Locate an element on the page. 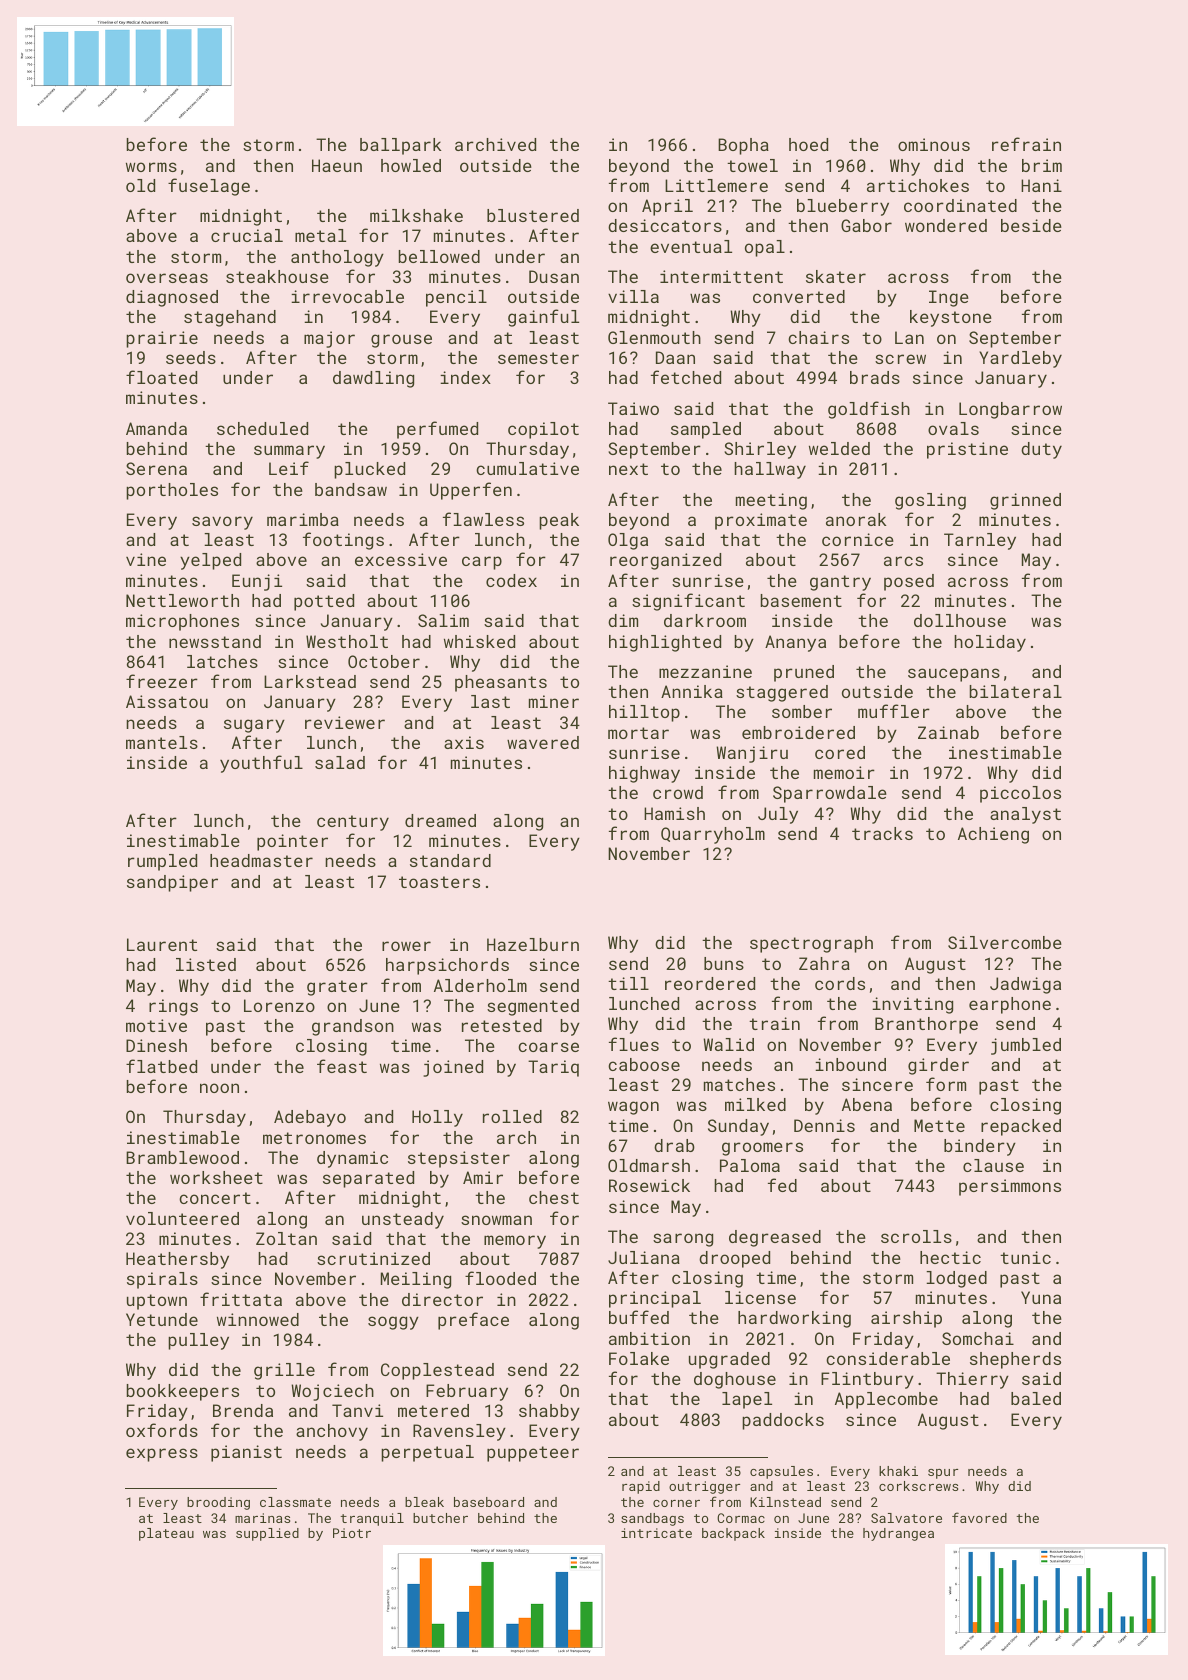 The width and height of the document is (1188, 1680). pianist is located at coordinates (246, 1453).
